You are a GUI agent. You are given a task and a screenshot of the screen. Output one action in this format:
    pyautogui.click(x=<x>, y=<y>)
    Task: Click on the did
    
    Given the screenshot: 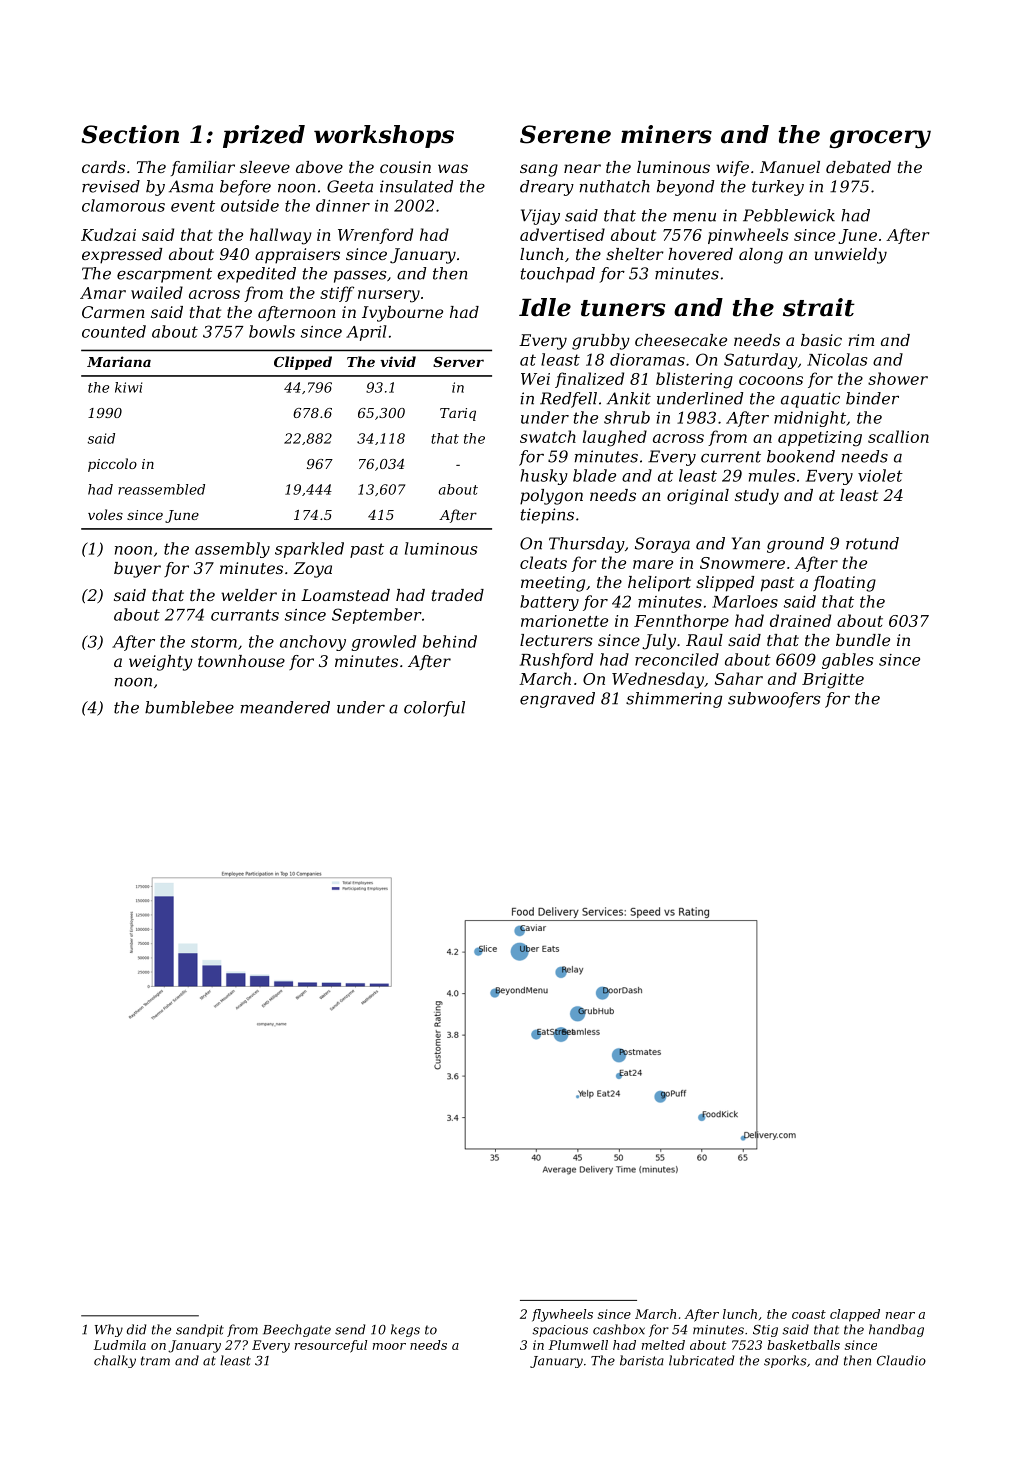 What is the action you would take?
    pyautogui.click(x=136, y=1329)
